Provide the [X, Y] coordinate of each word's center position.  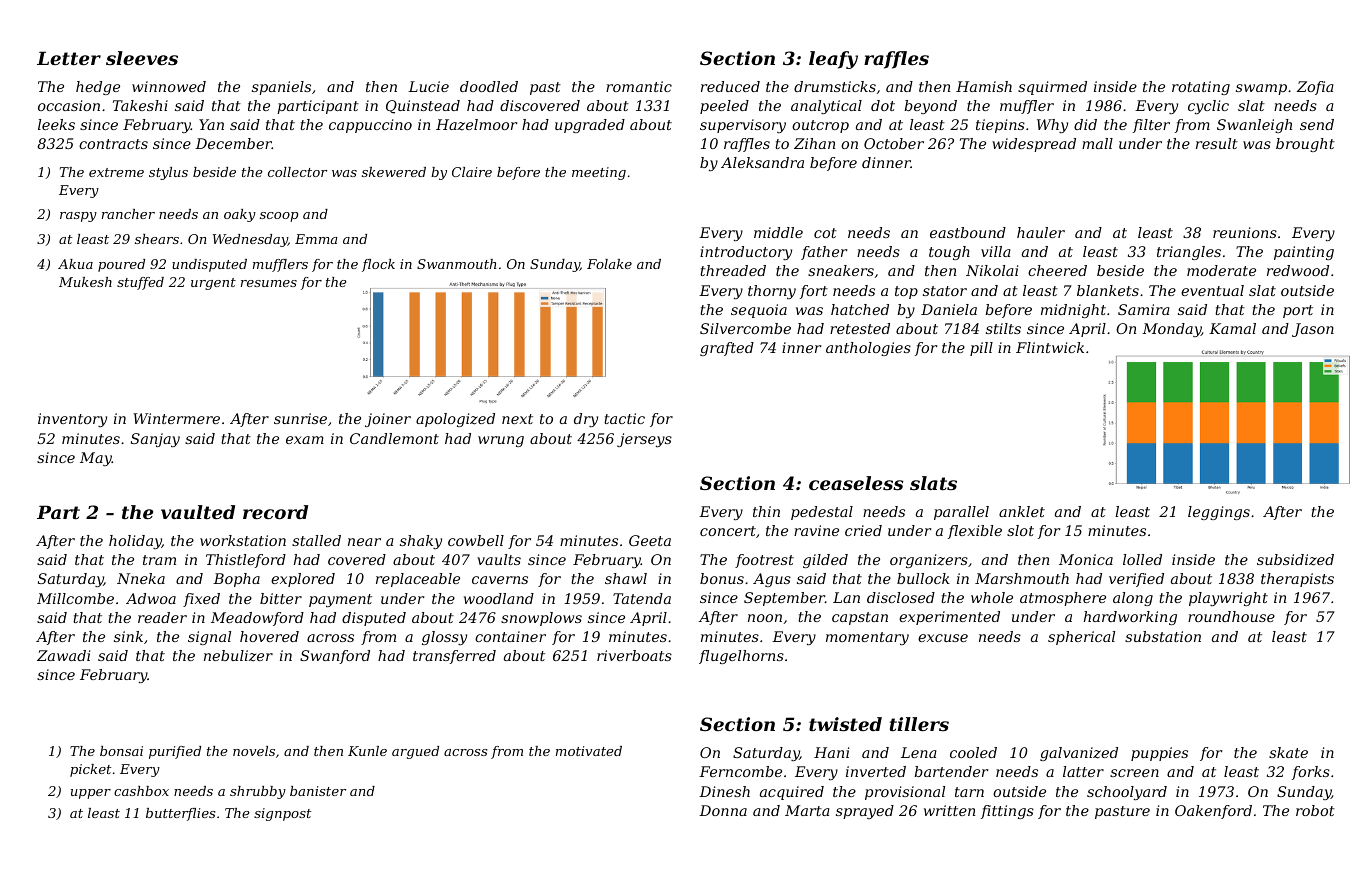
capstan [860, 618]
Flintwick [1050, 347]
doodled [489, 86]
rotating [1201, 88]
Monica [1086, 559]
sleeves [142, 58]
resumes [269, 283]
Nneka [141, 578]
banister [318, 791]
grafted [727, 349]
